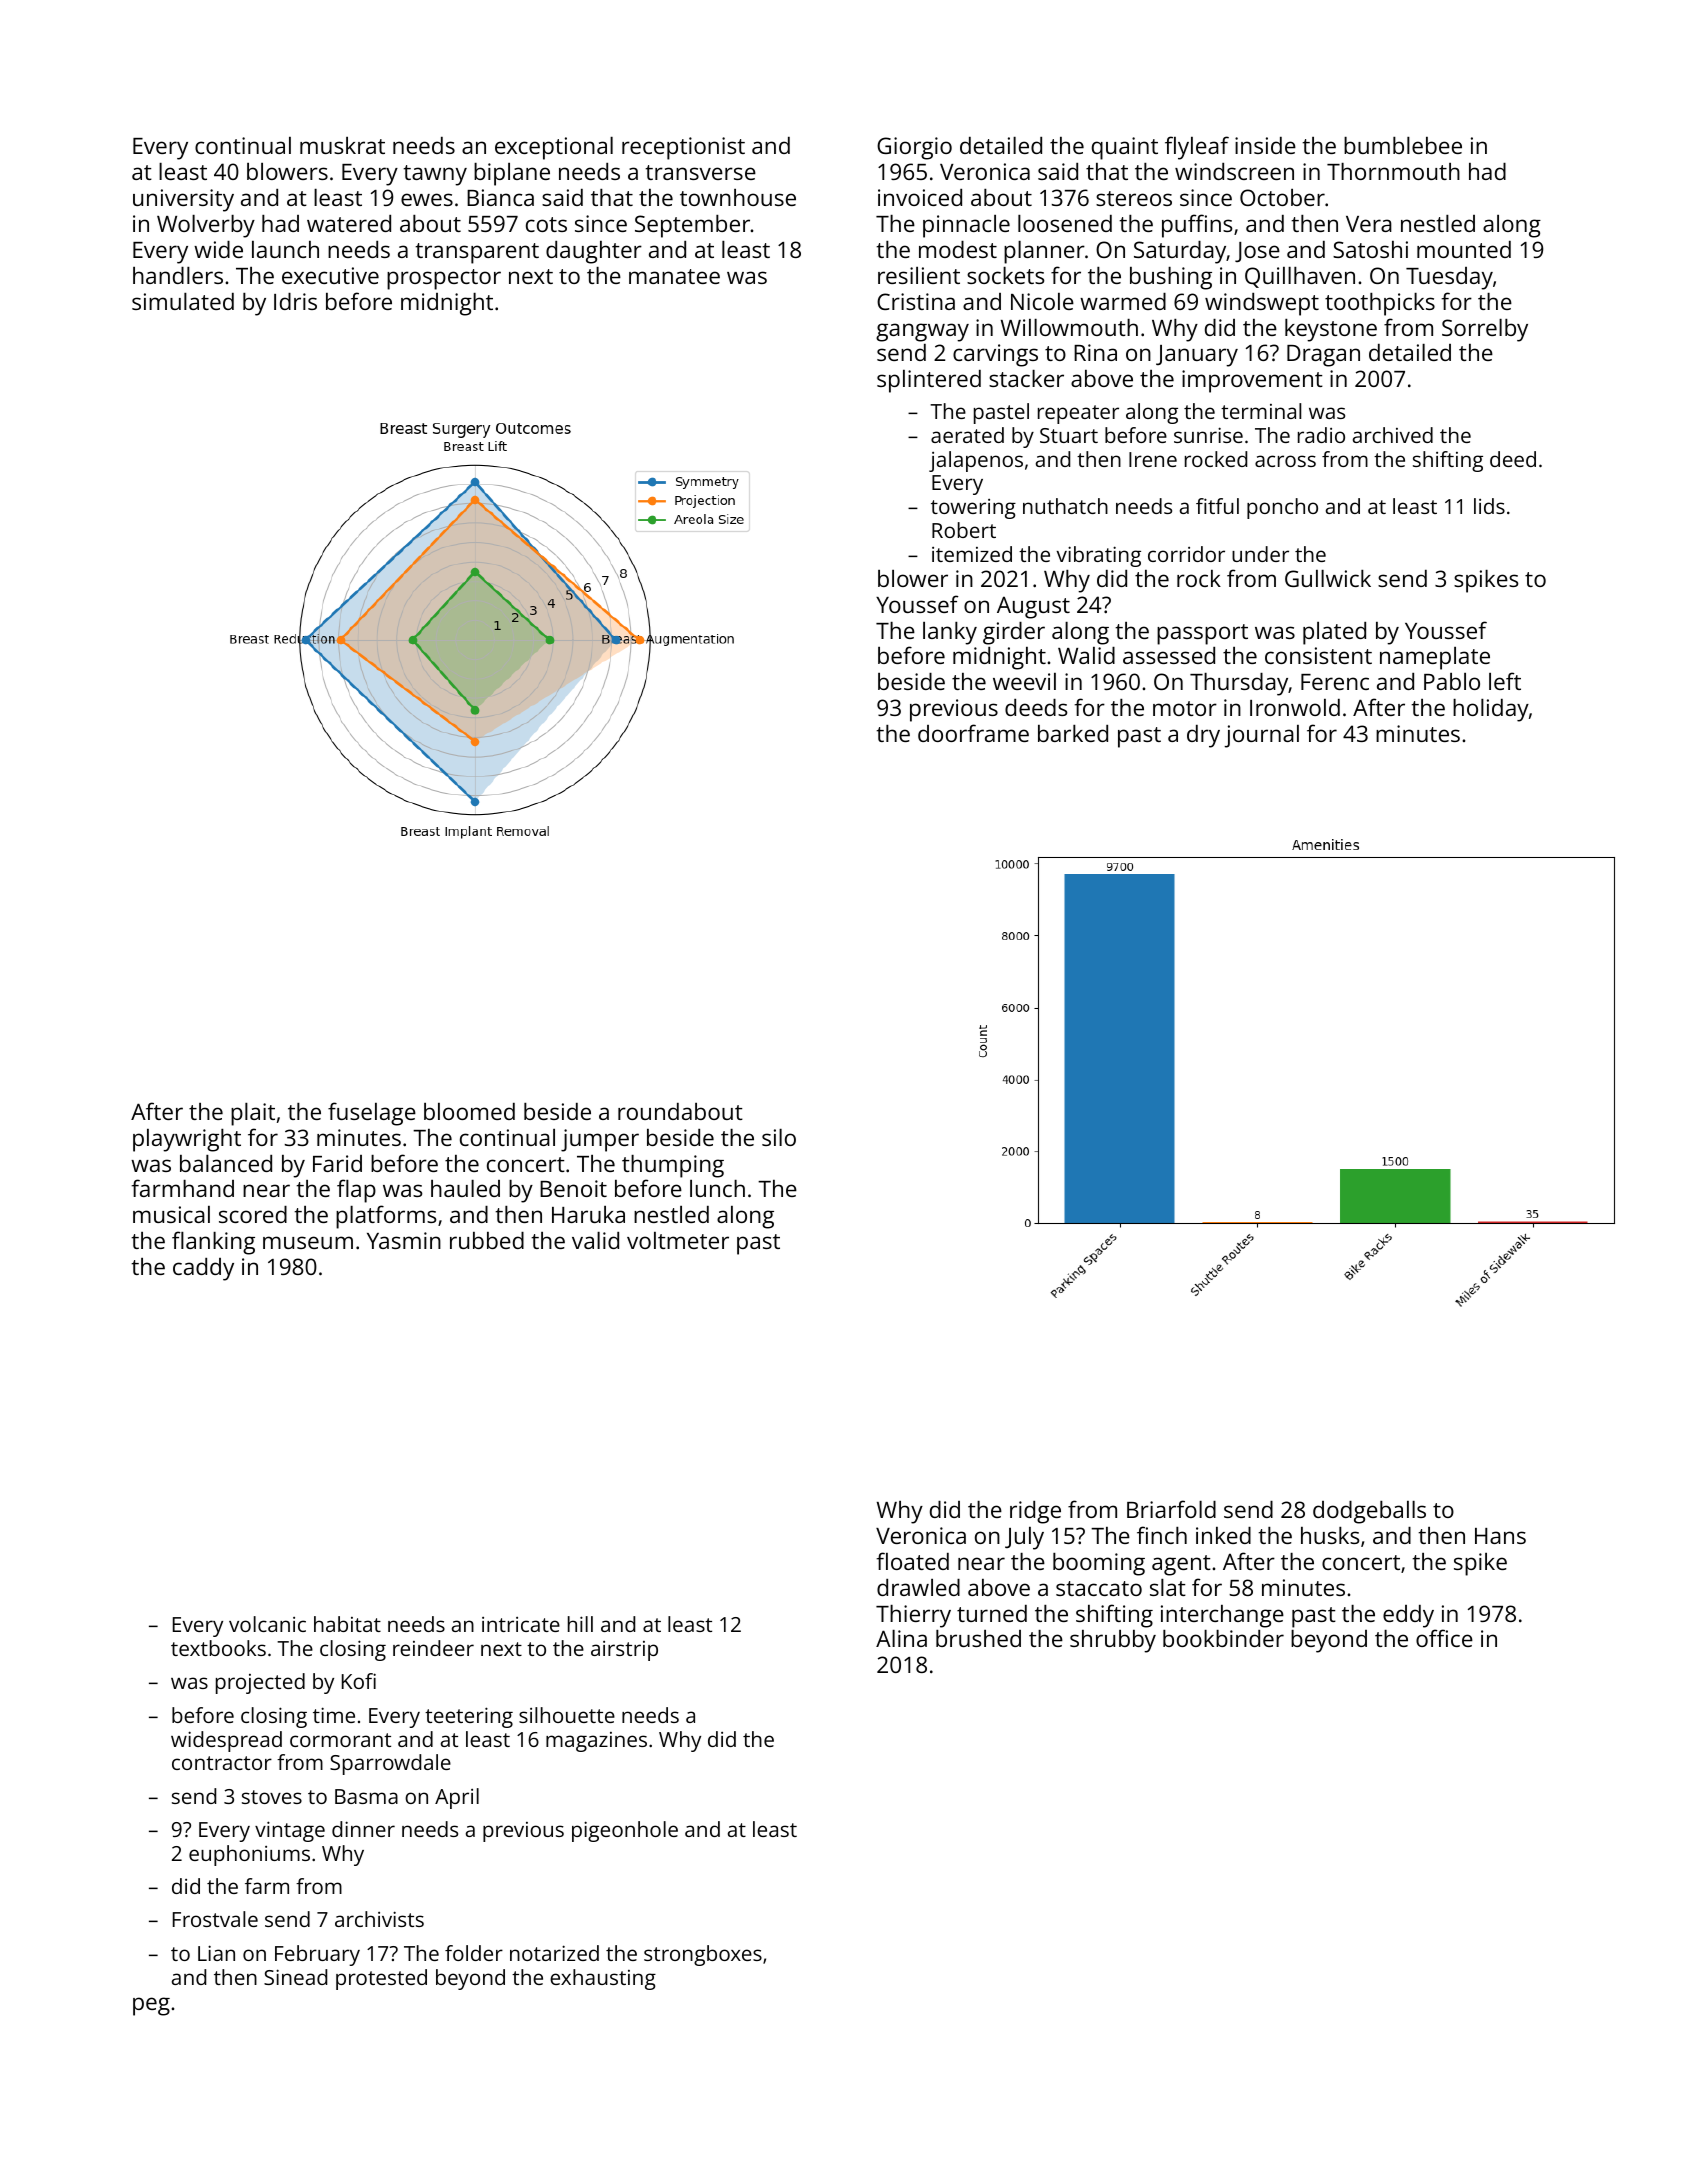 This screenshot has height=2178, width=1683. I want to click on exhausting, so click(603, 1979).
